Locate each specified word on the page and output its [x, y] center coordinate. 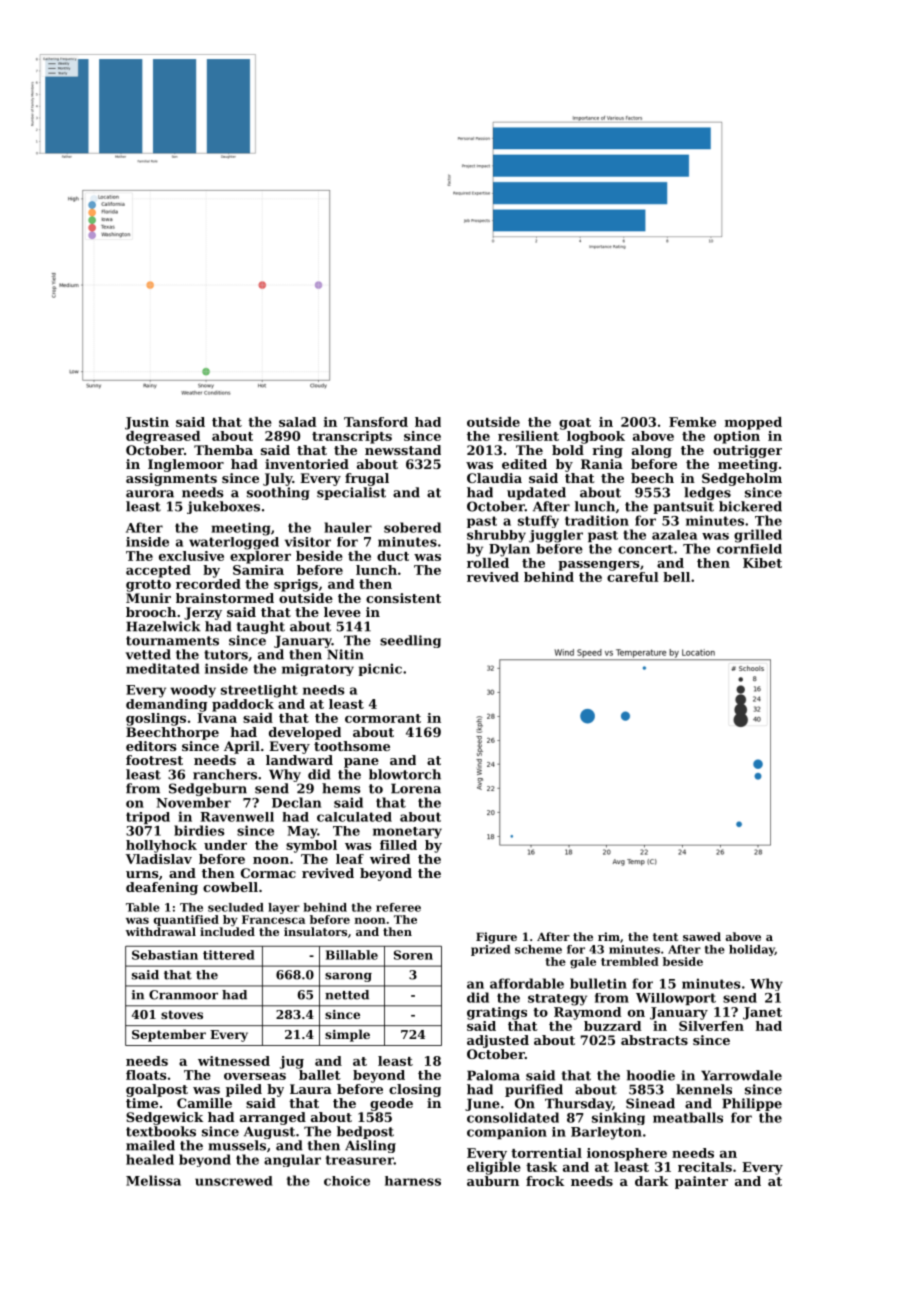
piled [244, 1090]
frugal [367, 479]
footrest [154, 760]
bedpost [365, 1132]
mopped [753, 423]
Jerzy [203, 613]
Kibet [762, 563]
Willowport [676, 999]
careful [633, 577]
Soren [413, 955]
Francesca [273, 919]
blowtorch [405, 774]
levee [342, 612]
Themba [223, 450]
